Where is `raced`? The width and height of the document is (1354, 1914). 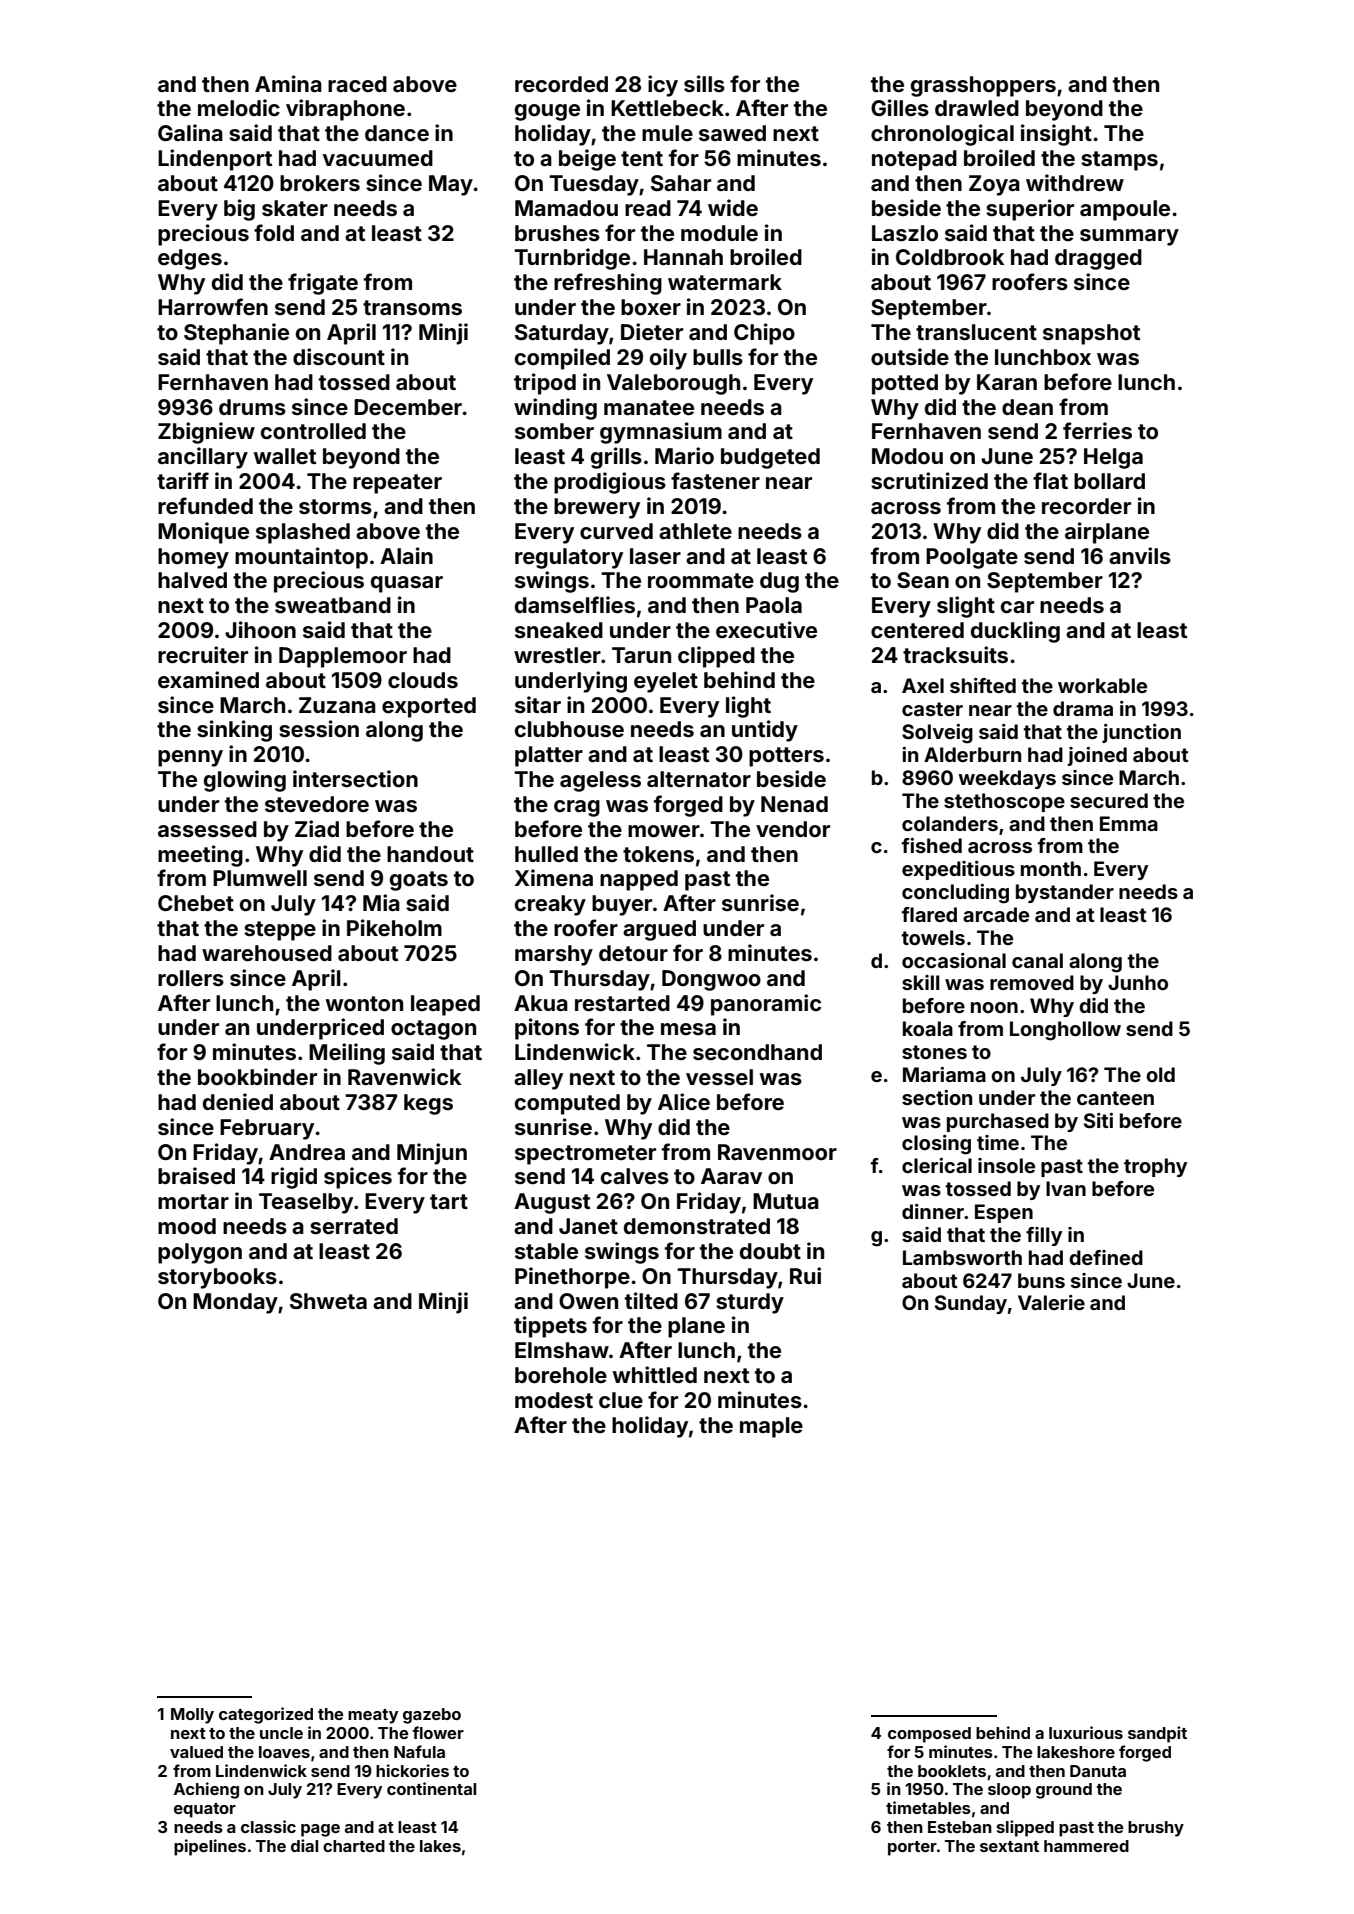 raced is located at coordinates (357, 84).
